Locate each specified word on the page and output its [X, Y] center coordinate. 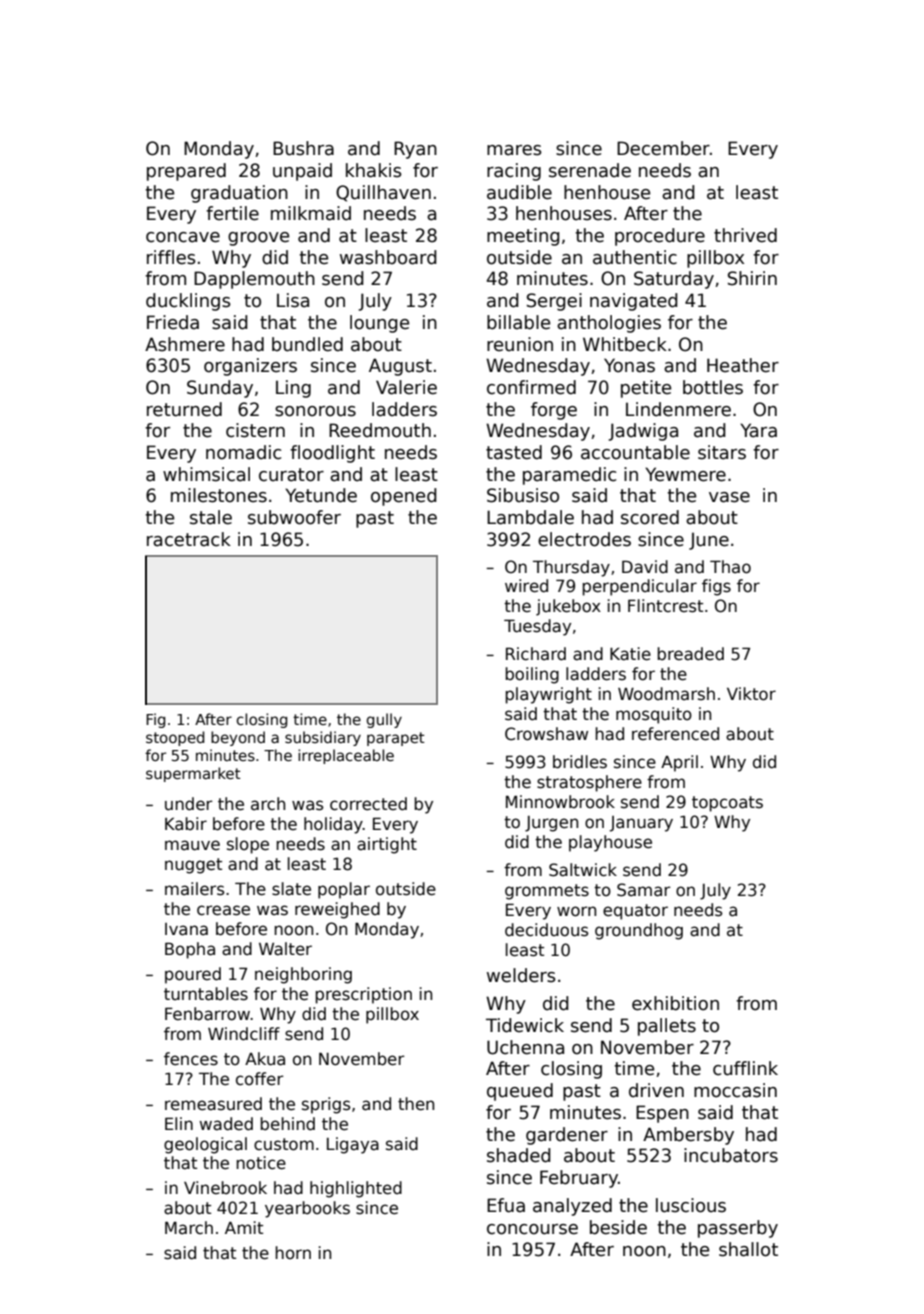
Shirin [752, 278]
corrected [368, 804]
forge [554, 411]
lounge [379, 324]
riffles [171, 257]
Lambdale [530, 517]
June [709, 541]
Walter [285, 949]
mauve [192, 845]
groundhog [639, 931]
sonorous [315, 411]
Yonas [629, 365]
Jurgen [551, 824]
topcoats [727, 804]
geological [205, 1145]
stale [211, 517]
